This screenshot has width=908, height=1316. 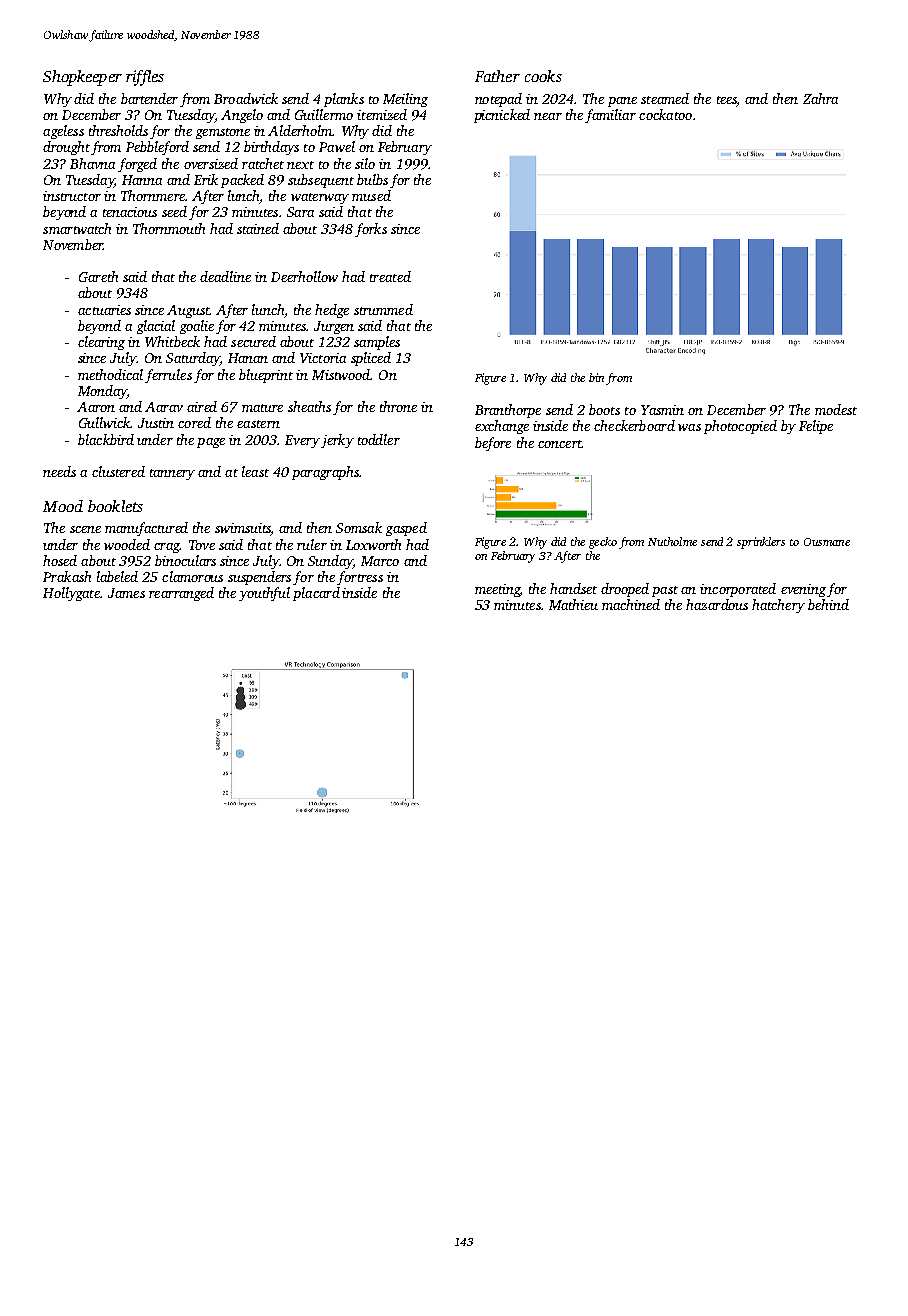 What do you see at coordinates (665, 114) in the screenshot?
I see `cockatoo` at bounding box center [665, 114].
